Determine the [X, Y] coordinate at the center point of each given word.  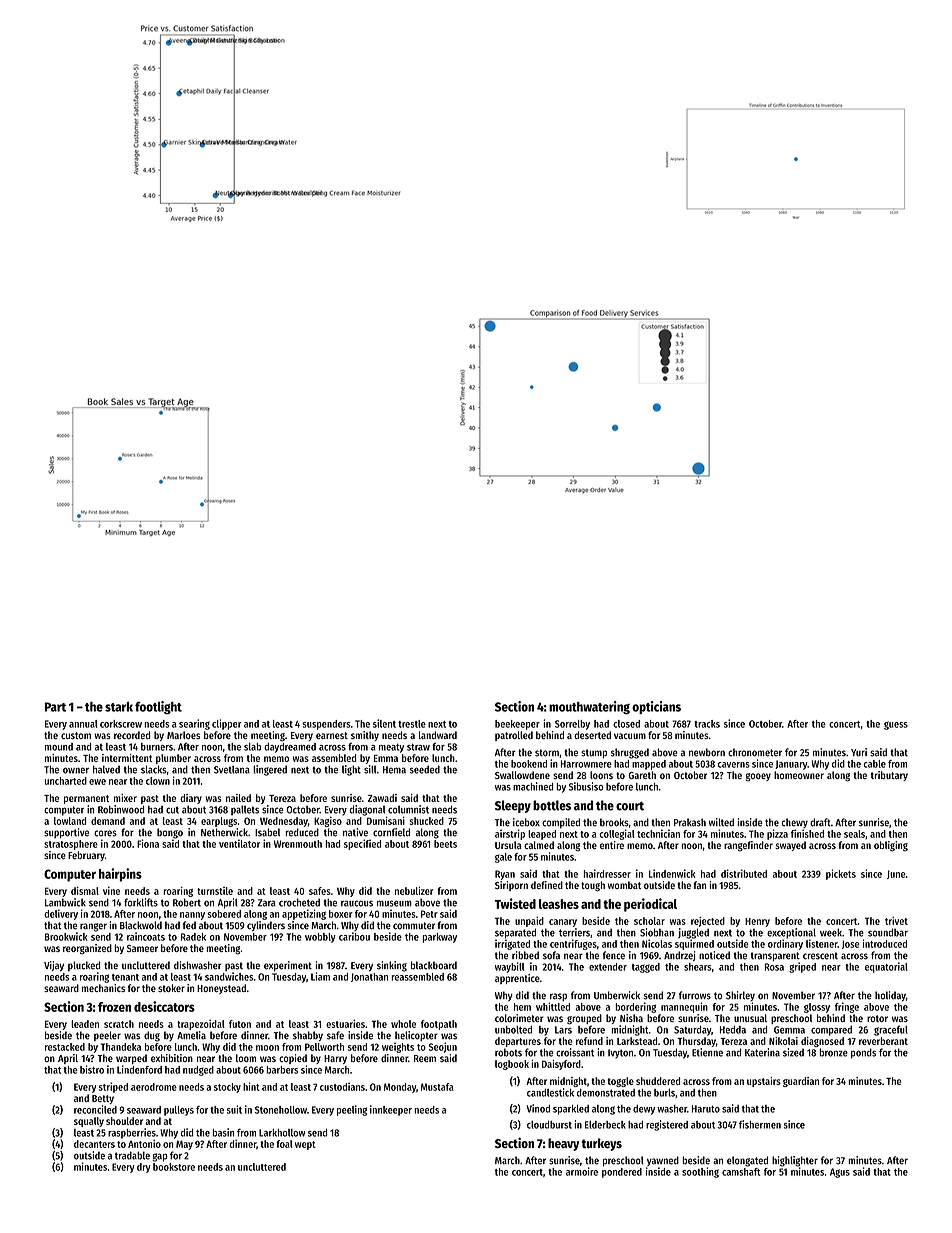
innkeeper [391, 1110]
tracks [707, 724]
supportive [66, 833]
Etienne [707, 1052]
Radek [193, 937]
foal [284, 1144]
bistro [92, 1069]
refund [589, 1041]
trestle [412, 724]
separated [515, 933]
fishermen [760, 1124]
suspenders [326, 725]
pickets [841, 874]
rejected [708, 922]
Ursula [508, 845]
